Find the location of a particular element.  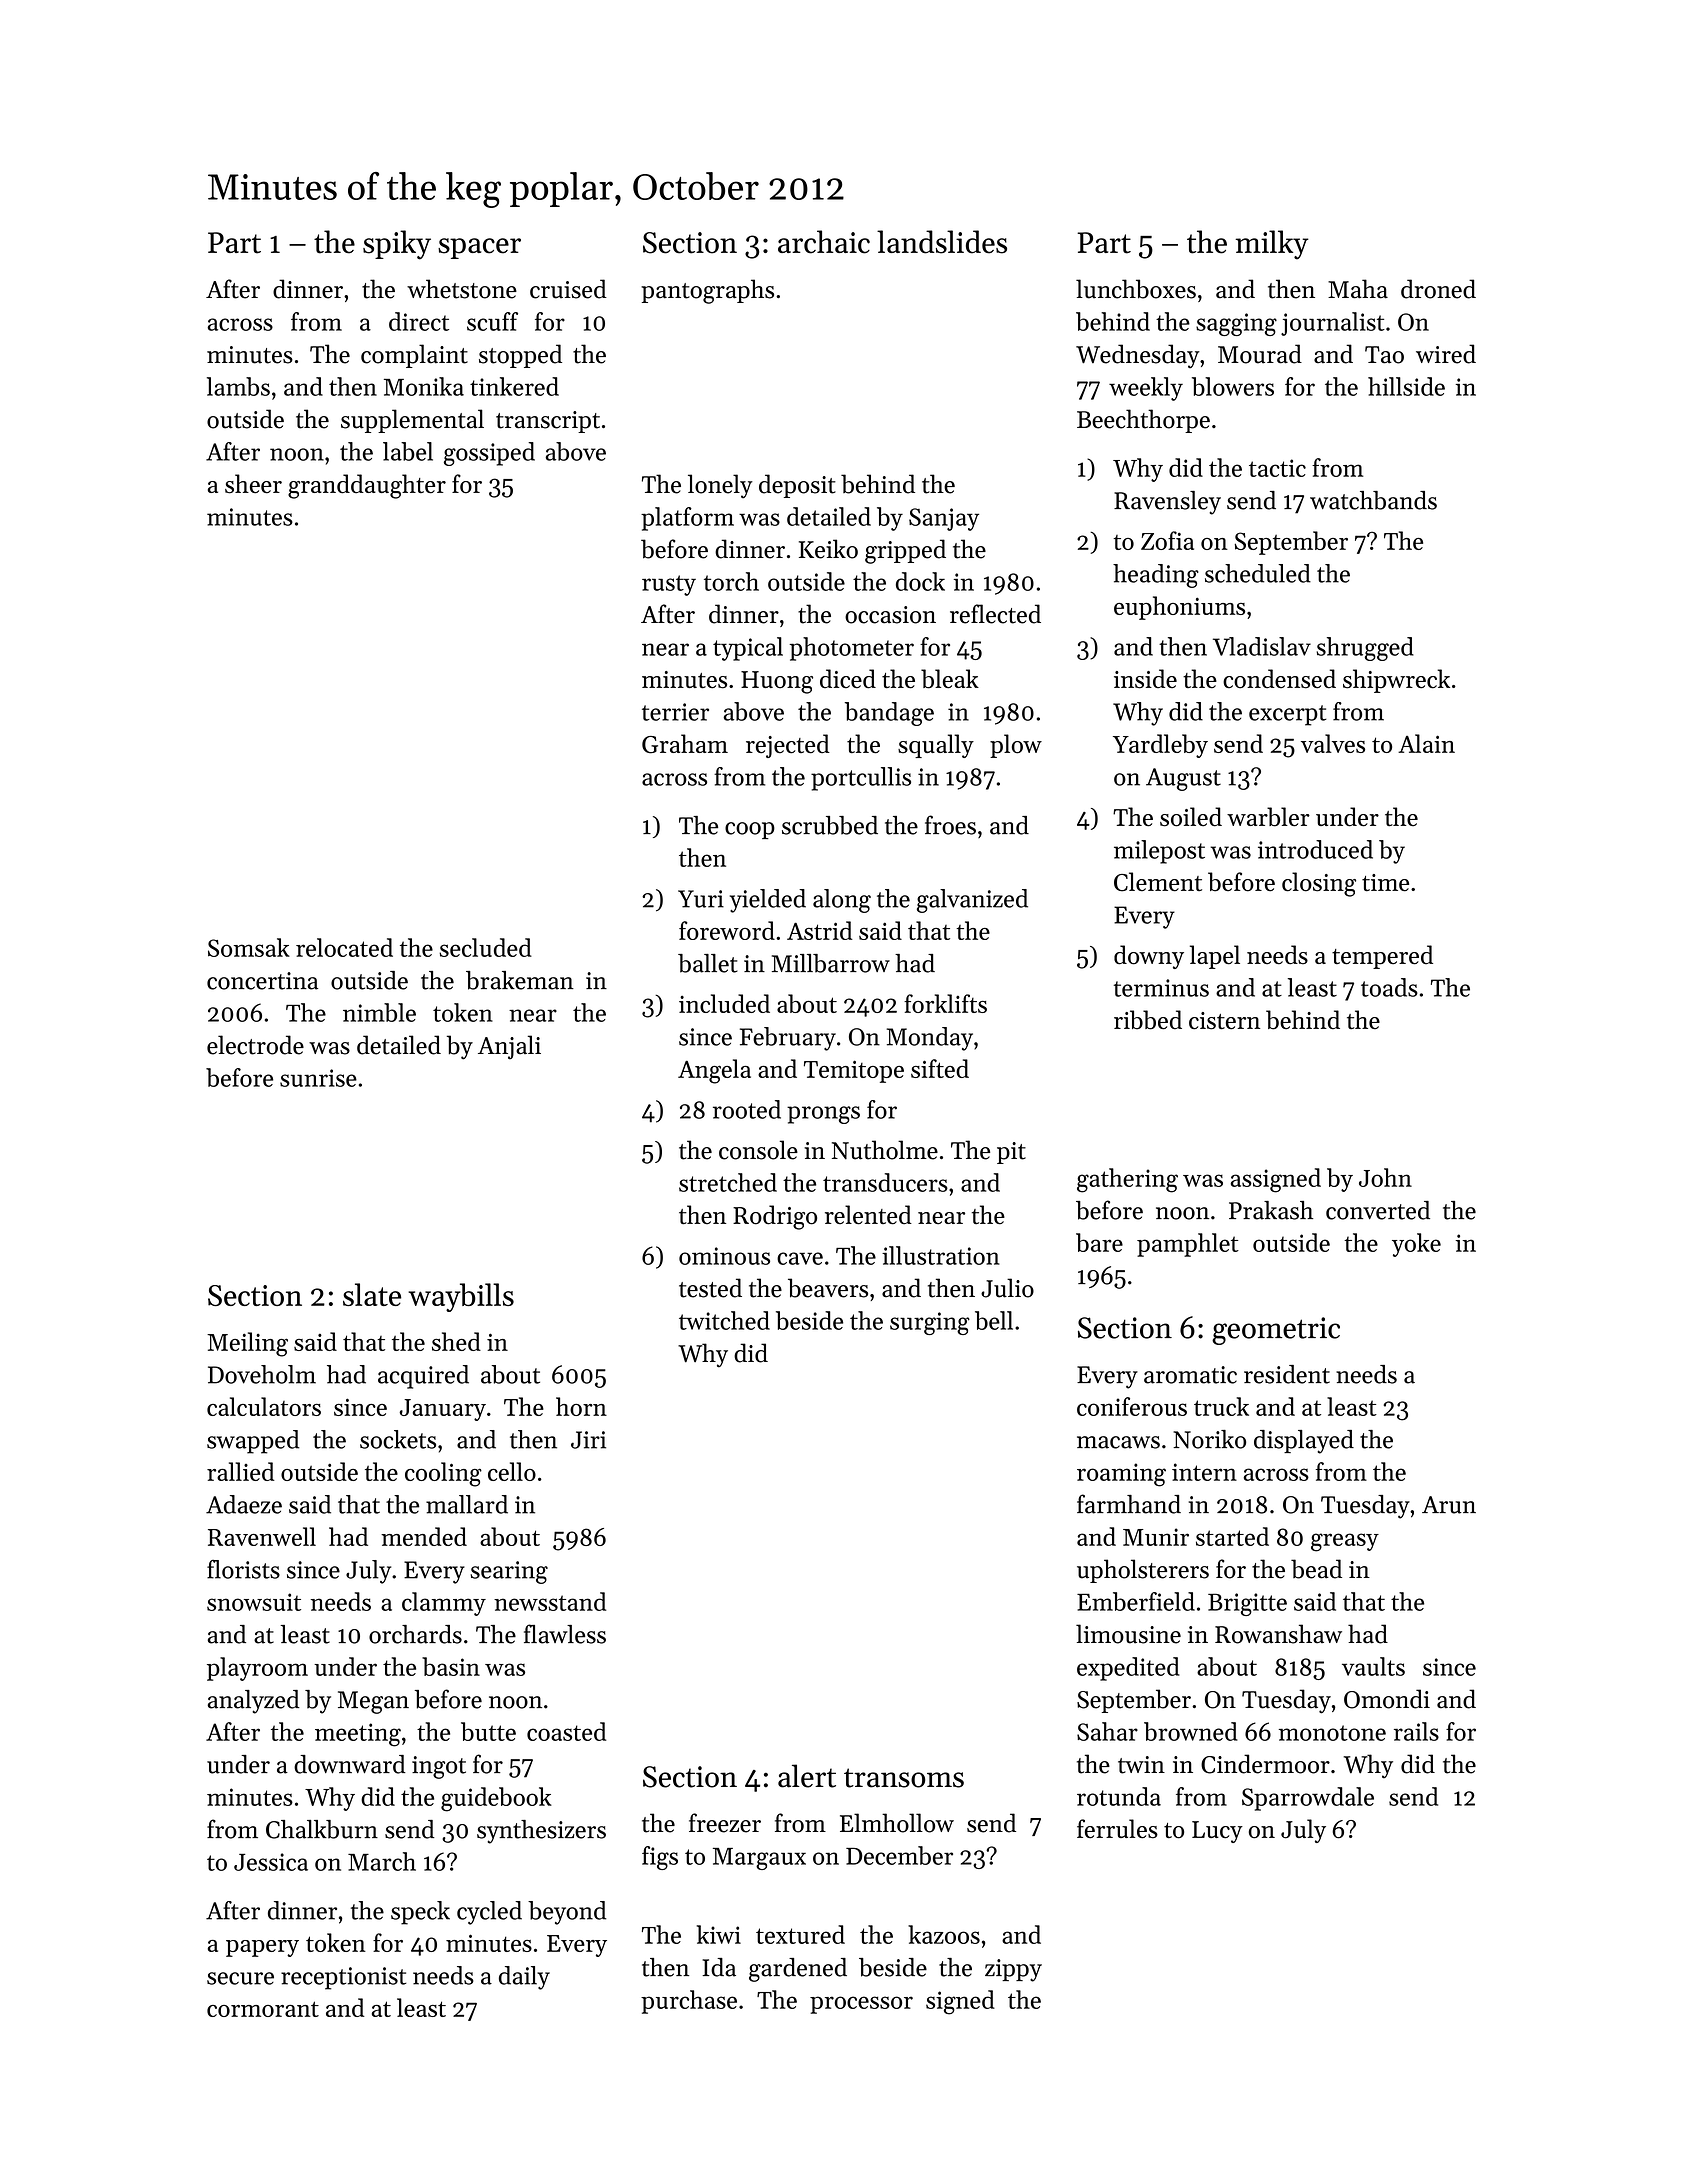

cormorant is located at coordinates (263, 2009).
